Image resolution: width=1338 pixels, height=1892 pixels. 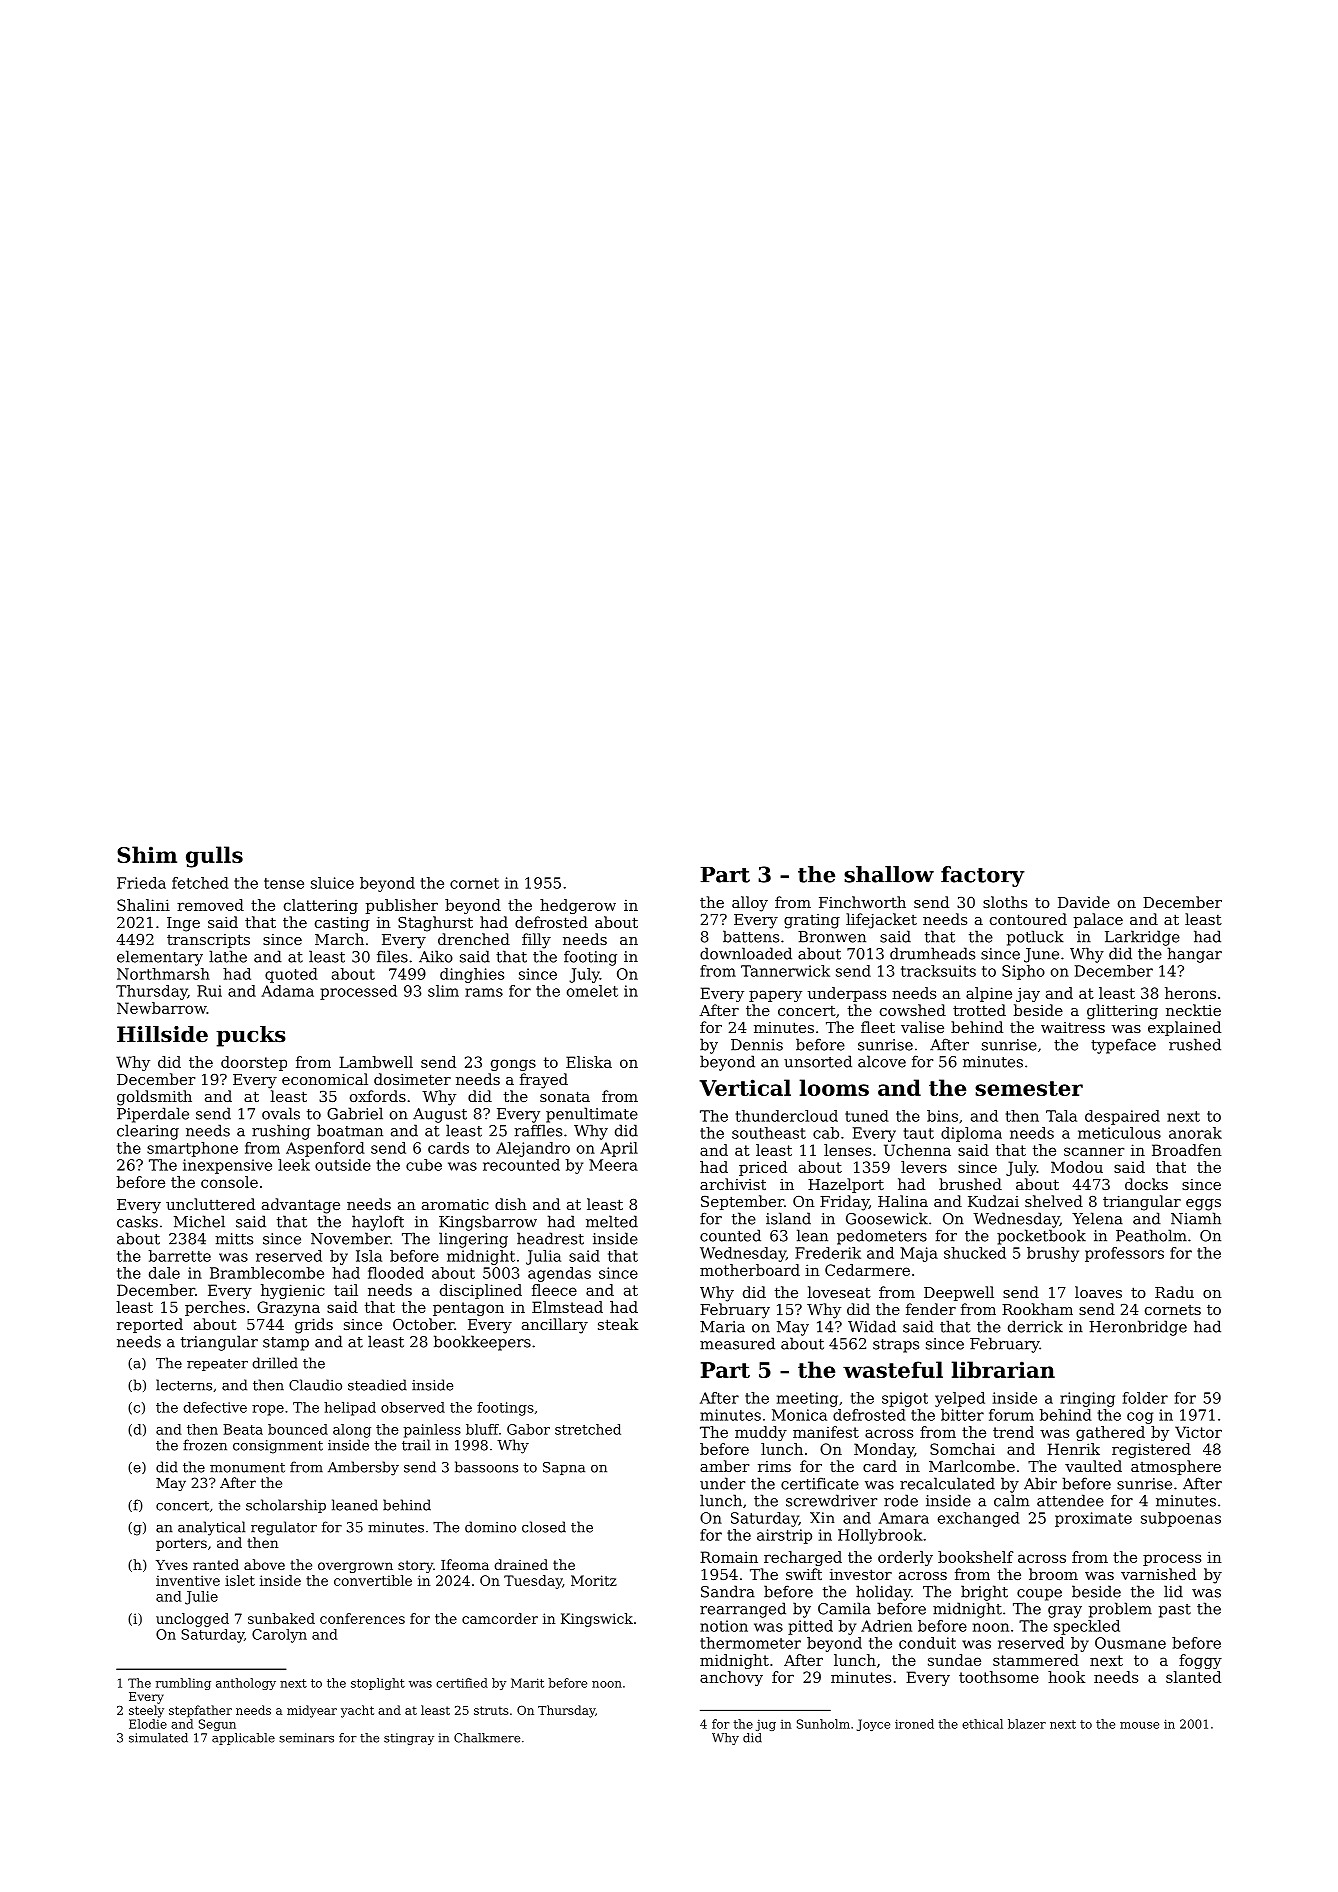 I want to click on anthology, so click(x=246, y=1684).
